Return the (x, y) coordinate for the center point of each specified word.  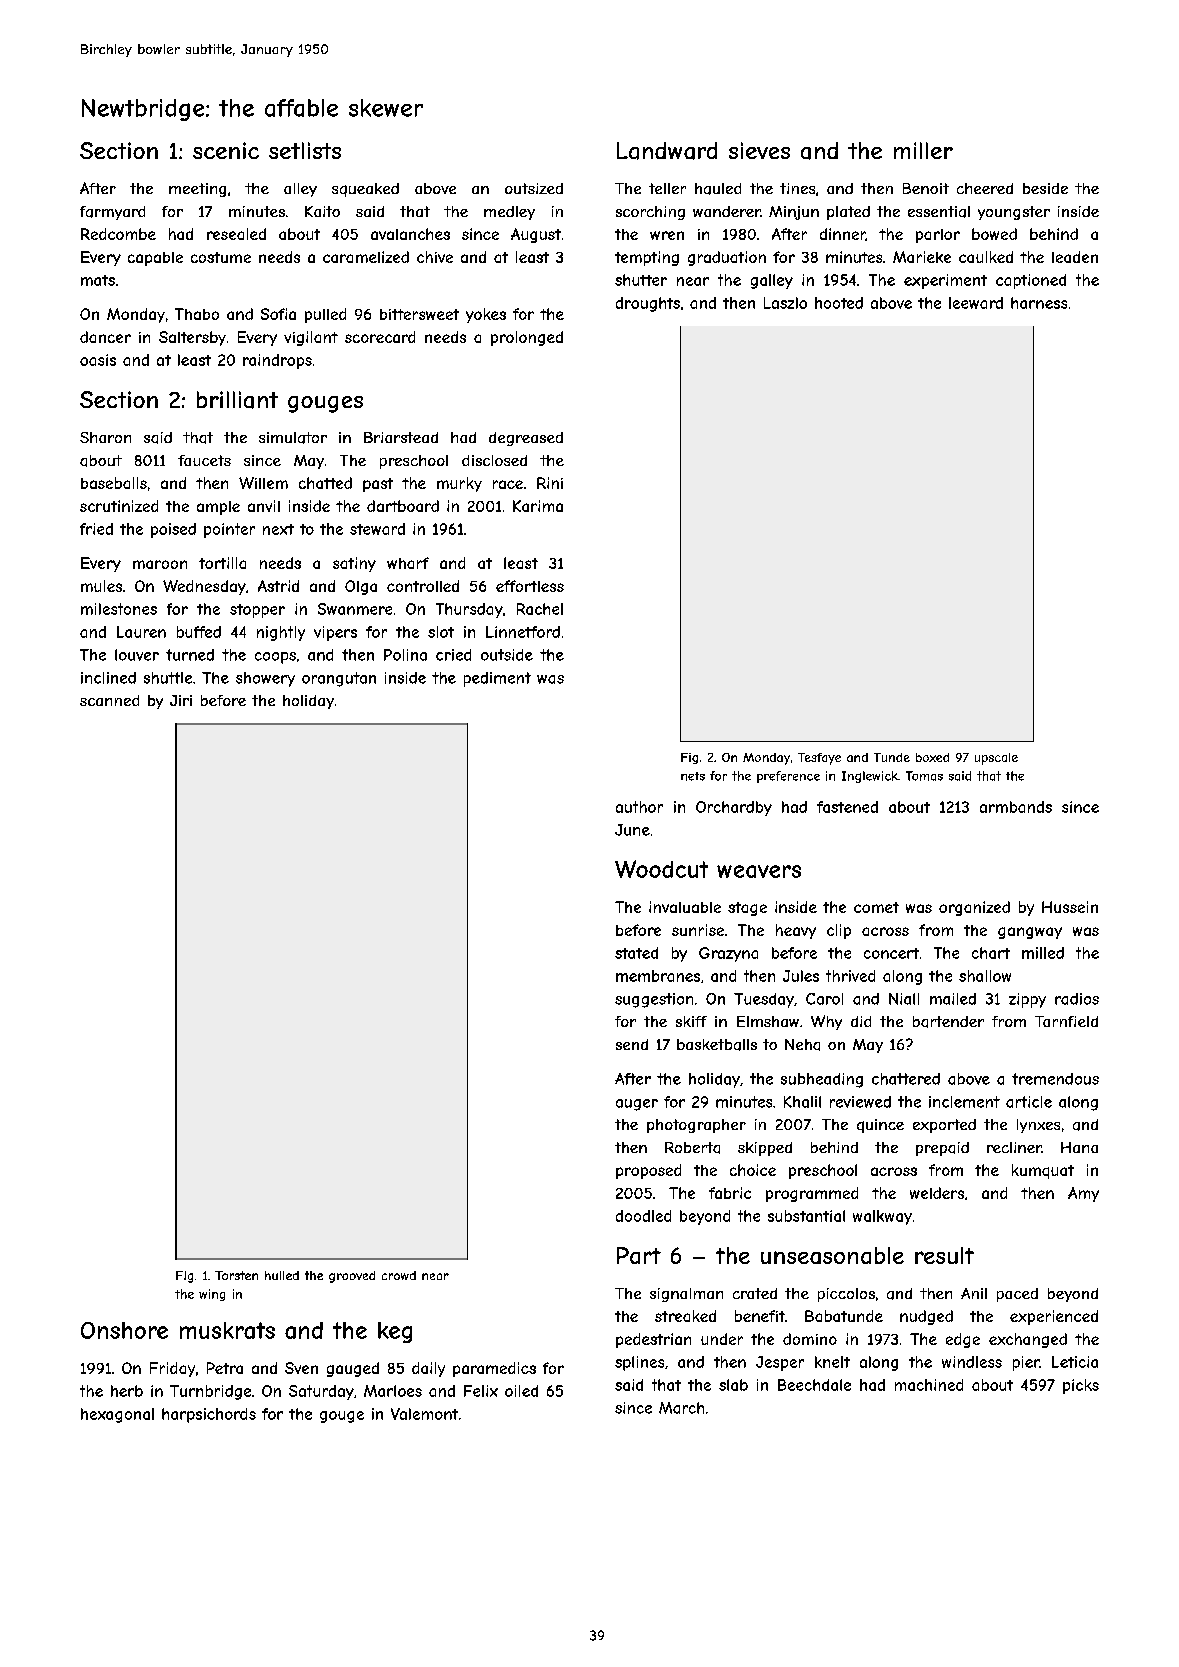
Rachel (540, 609)
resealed (236, 234)
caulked (986, 257)
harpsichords (209, 1415)
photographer (696, 1126)
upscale (996, 759)
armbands (1016, 807)
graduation (727, 258)
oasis (98, 360)
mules (101, 586)
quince (880, 1126)
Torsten (236, 1275)
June (632, 830)
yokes (486, 315)
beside (1045, 188)
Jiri (181, 700)
